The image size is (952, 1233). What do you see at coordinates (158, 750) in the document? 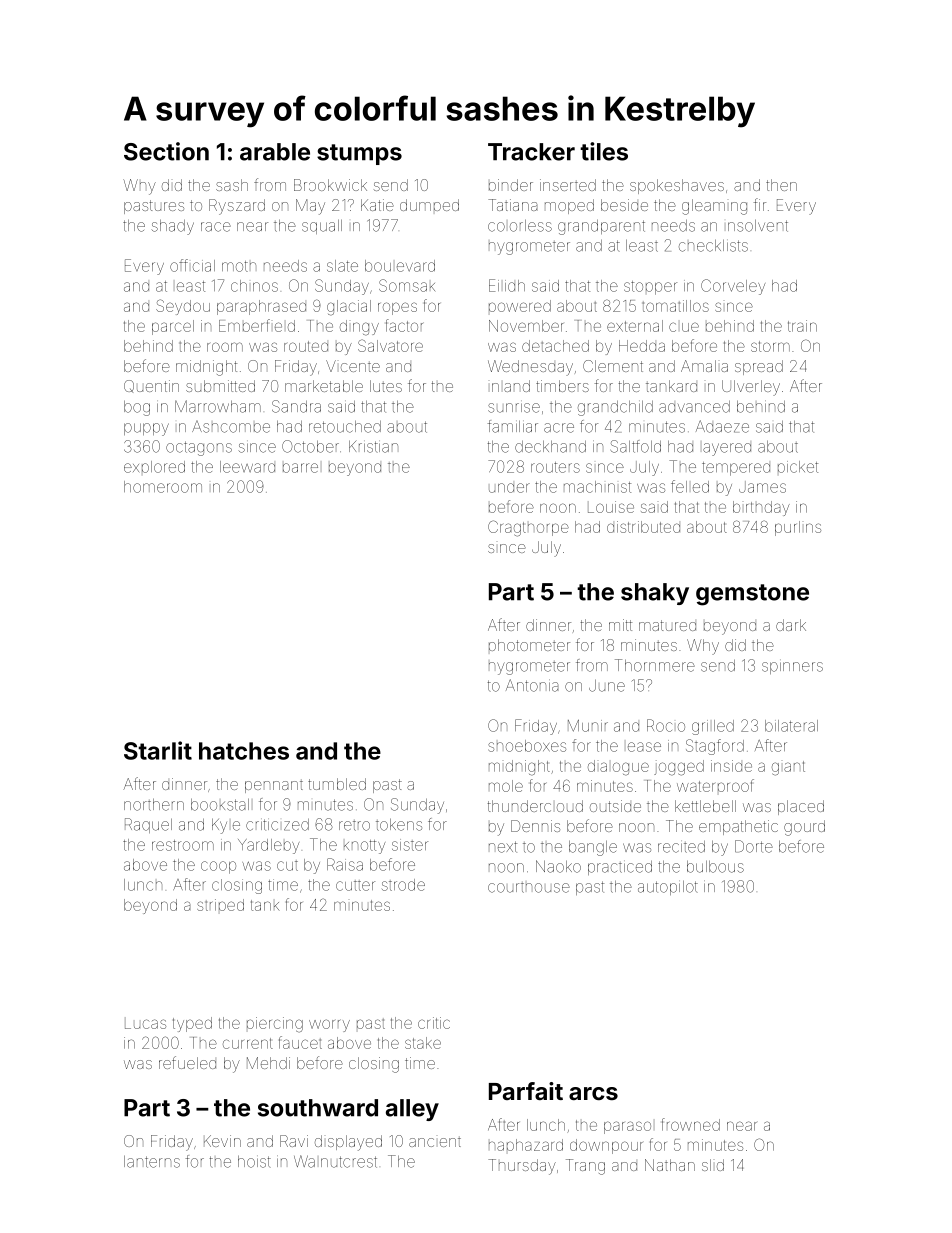
I see `Starlit` at bounding box center [158, 750].
